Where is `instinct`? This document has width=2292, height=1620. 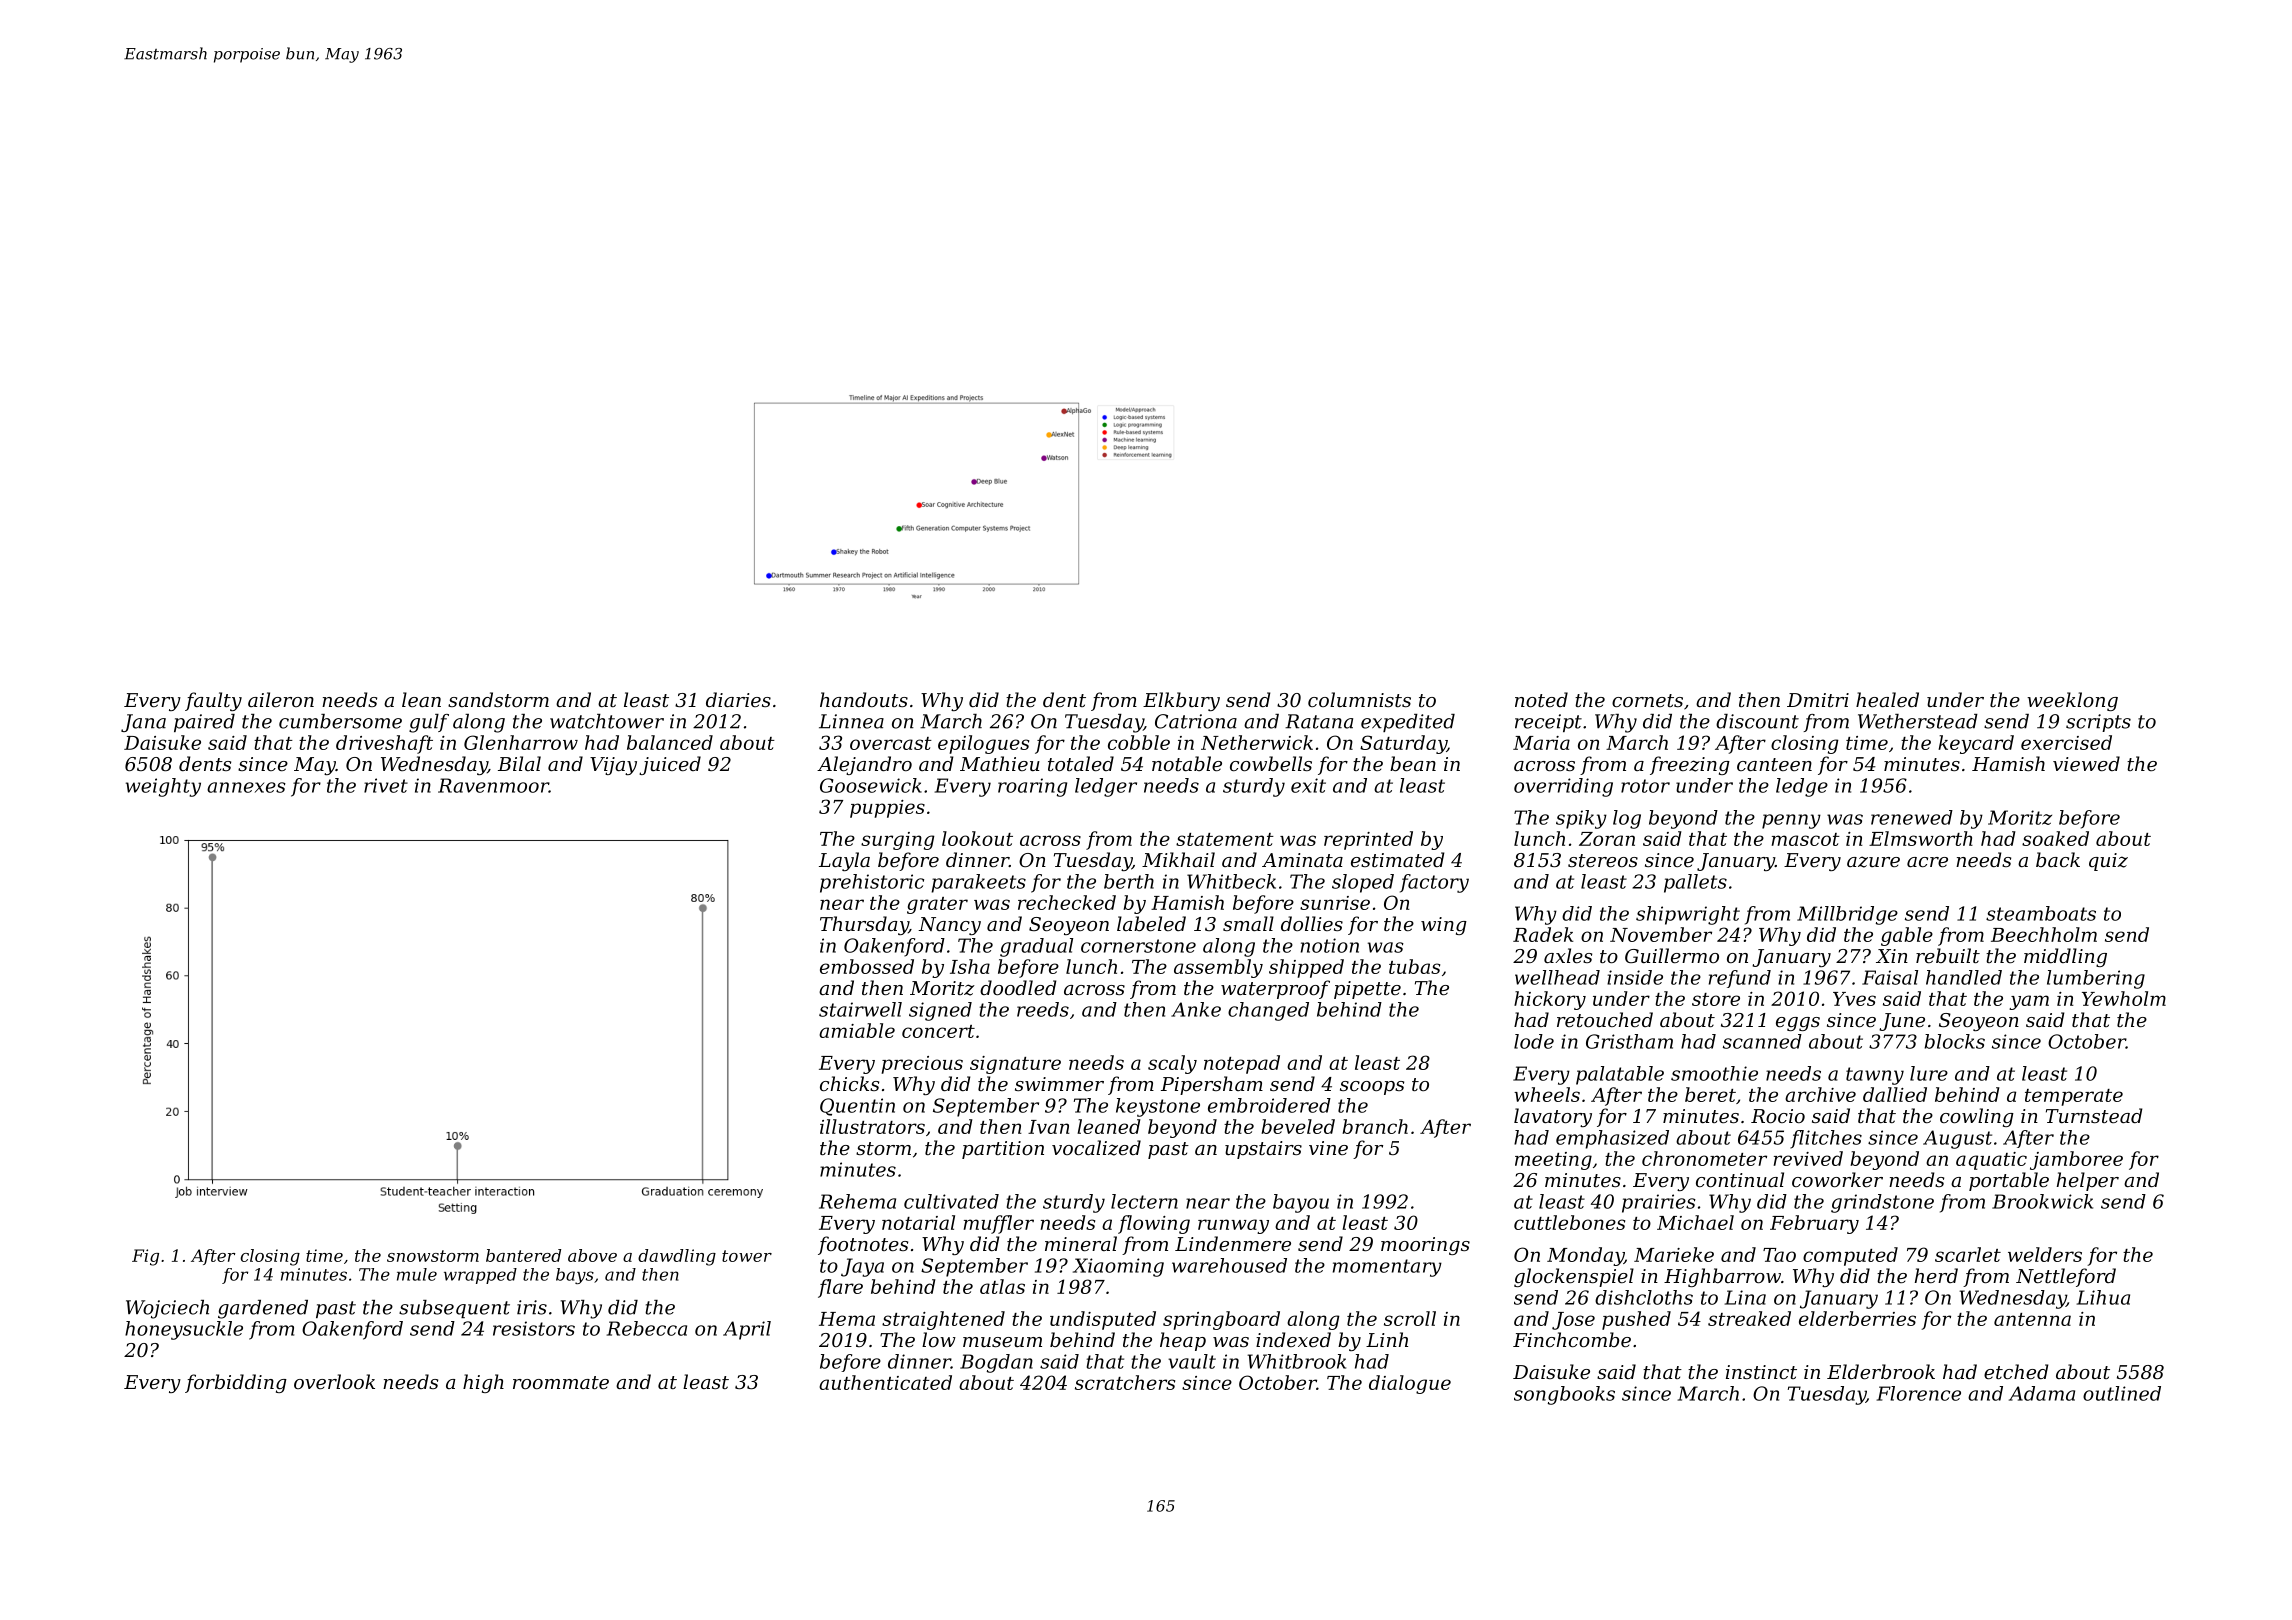 instinct is located at coordinates (1761, 1372).
